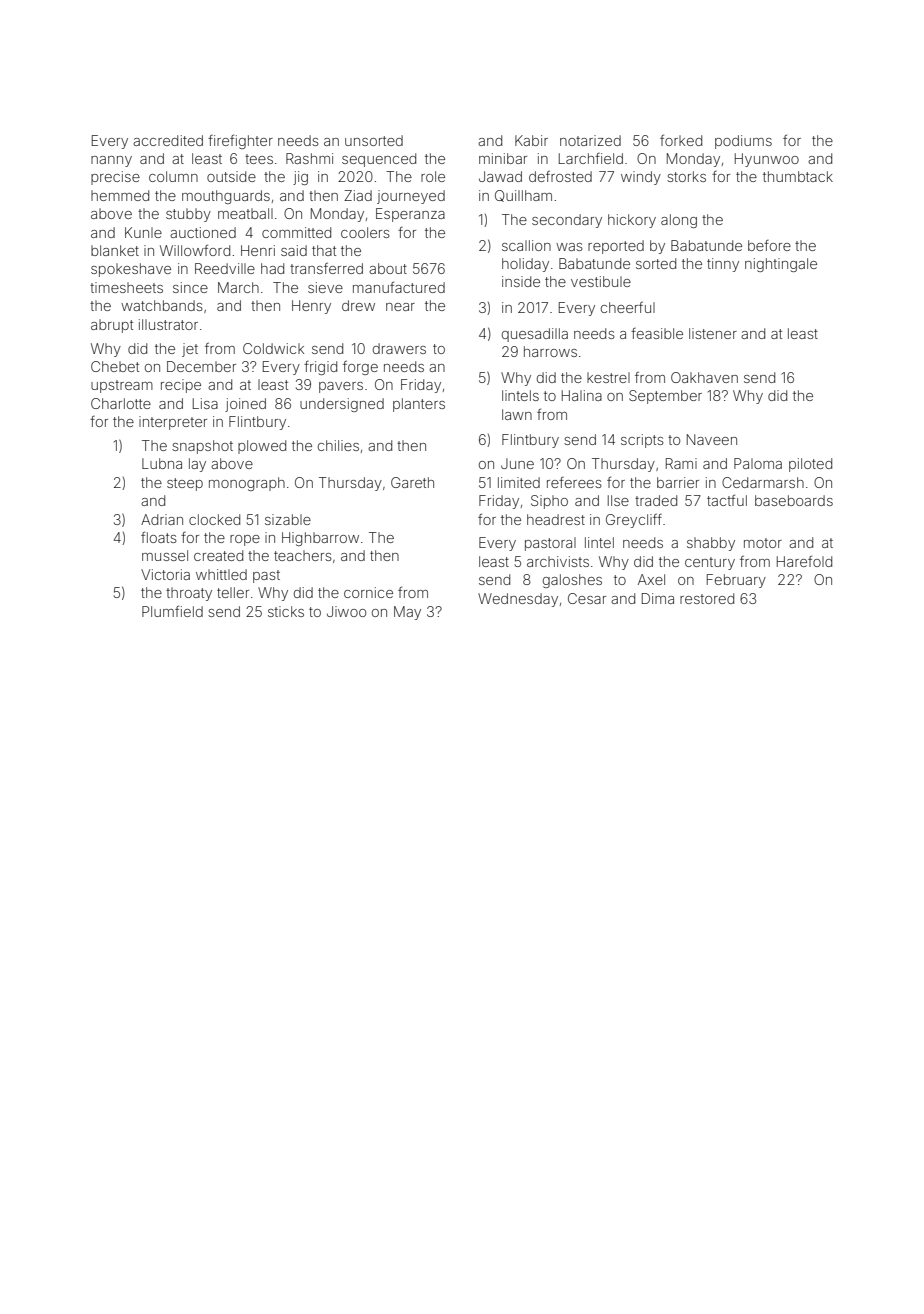  What do you see at coordinates (704, 377) in the screenshot?
I see `Oakhaven` at bounding box center [704, 377].
